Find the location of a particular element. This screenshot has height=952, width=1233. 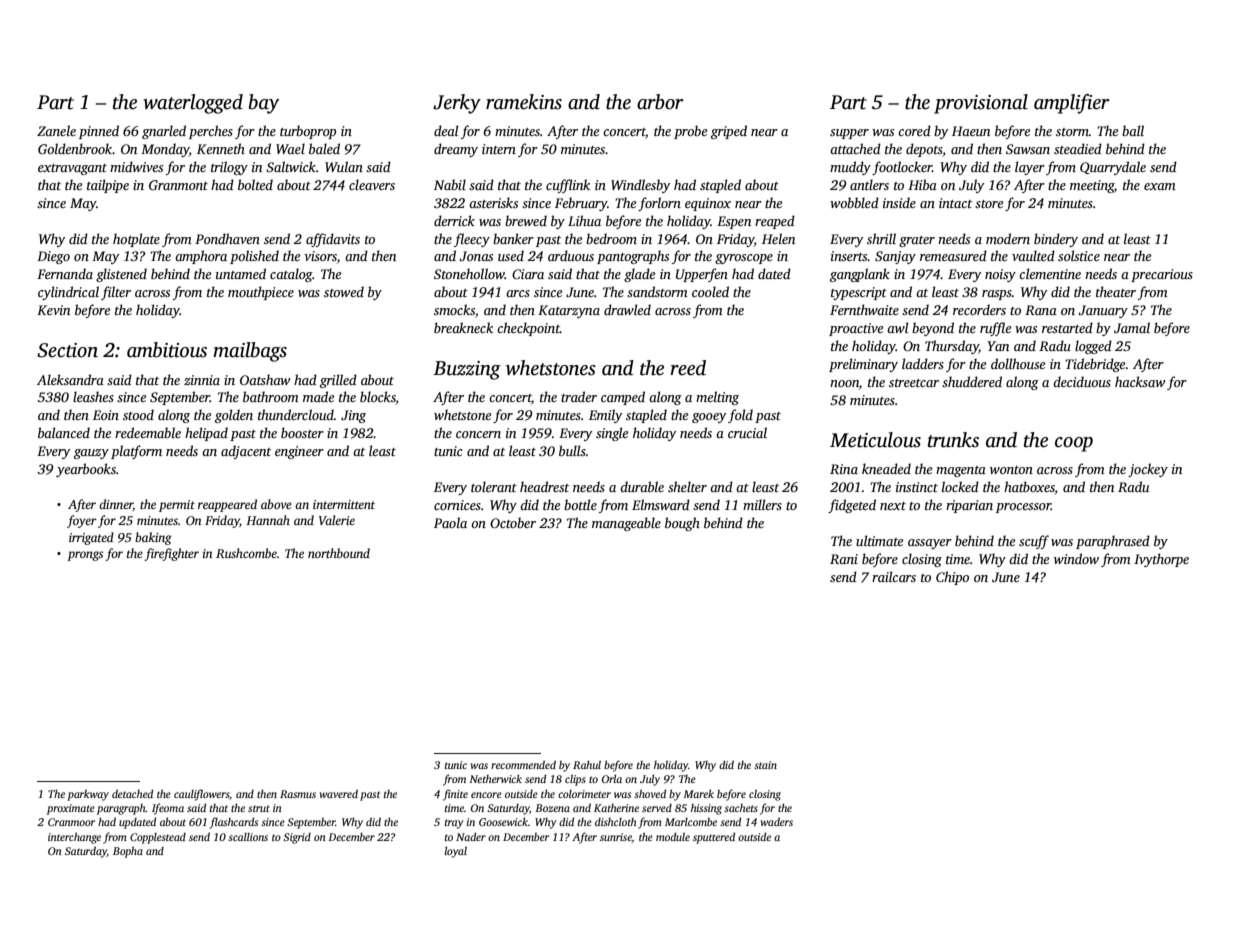

Orla is located at coordinates (612, 779).
